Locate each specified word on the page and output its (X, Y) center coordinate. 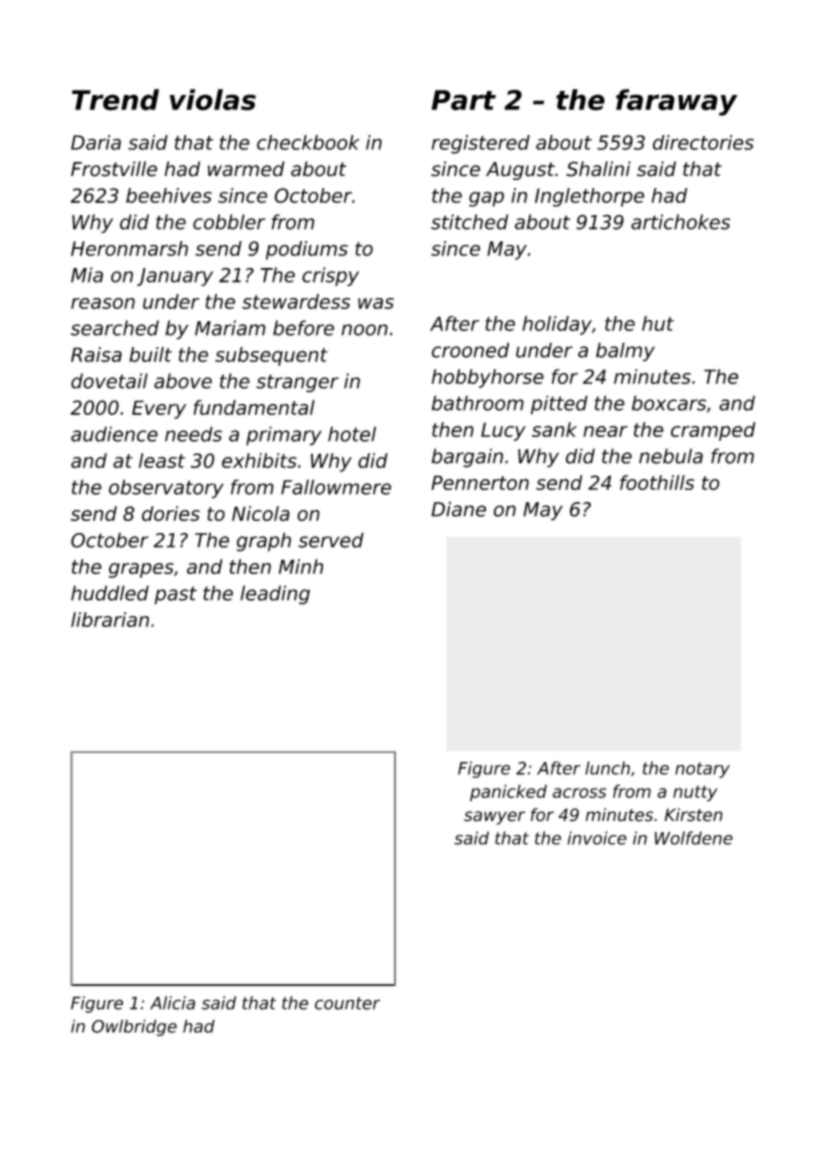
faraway (677, 102)
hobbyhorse (488, 378)
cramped (713, 431)
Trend (115, 100)
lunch (607, 768)
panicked (508, 793)
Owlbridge (134, 1027)
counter (347, 1003)
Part (463, 100)
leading (275, 595)
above (183, 381)
